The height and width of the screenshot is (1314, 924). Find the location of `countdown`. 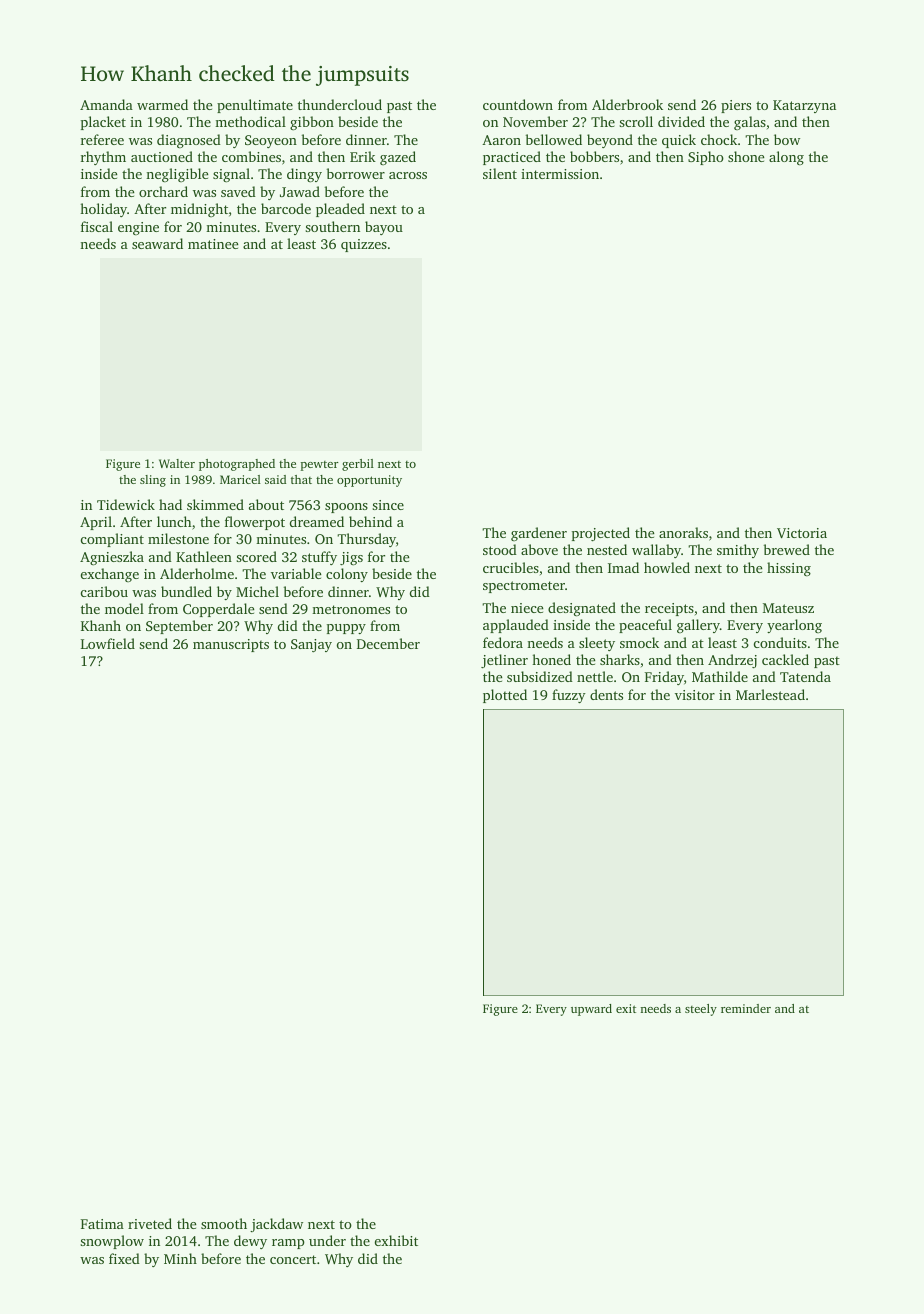

countdown is located at coordinates (518, 104).
